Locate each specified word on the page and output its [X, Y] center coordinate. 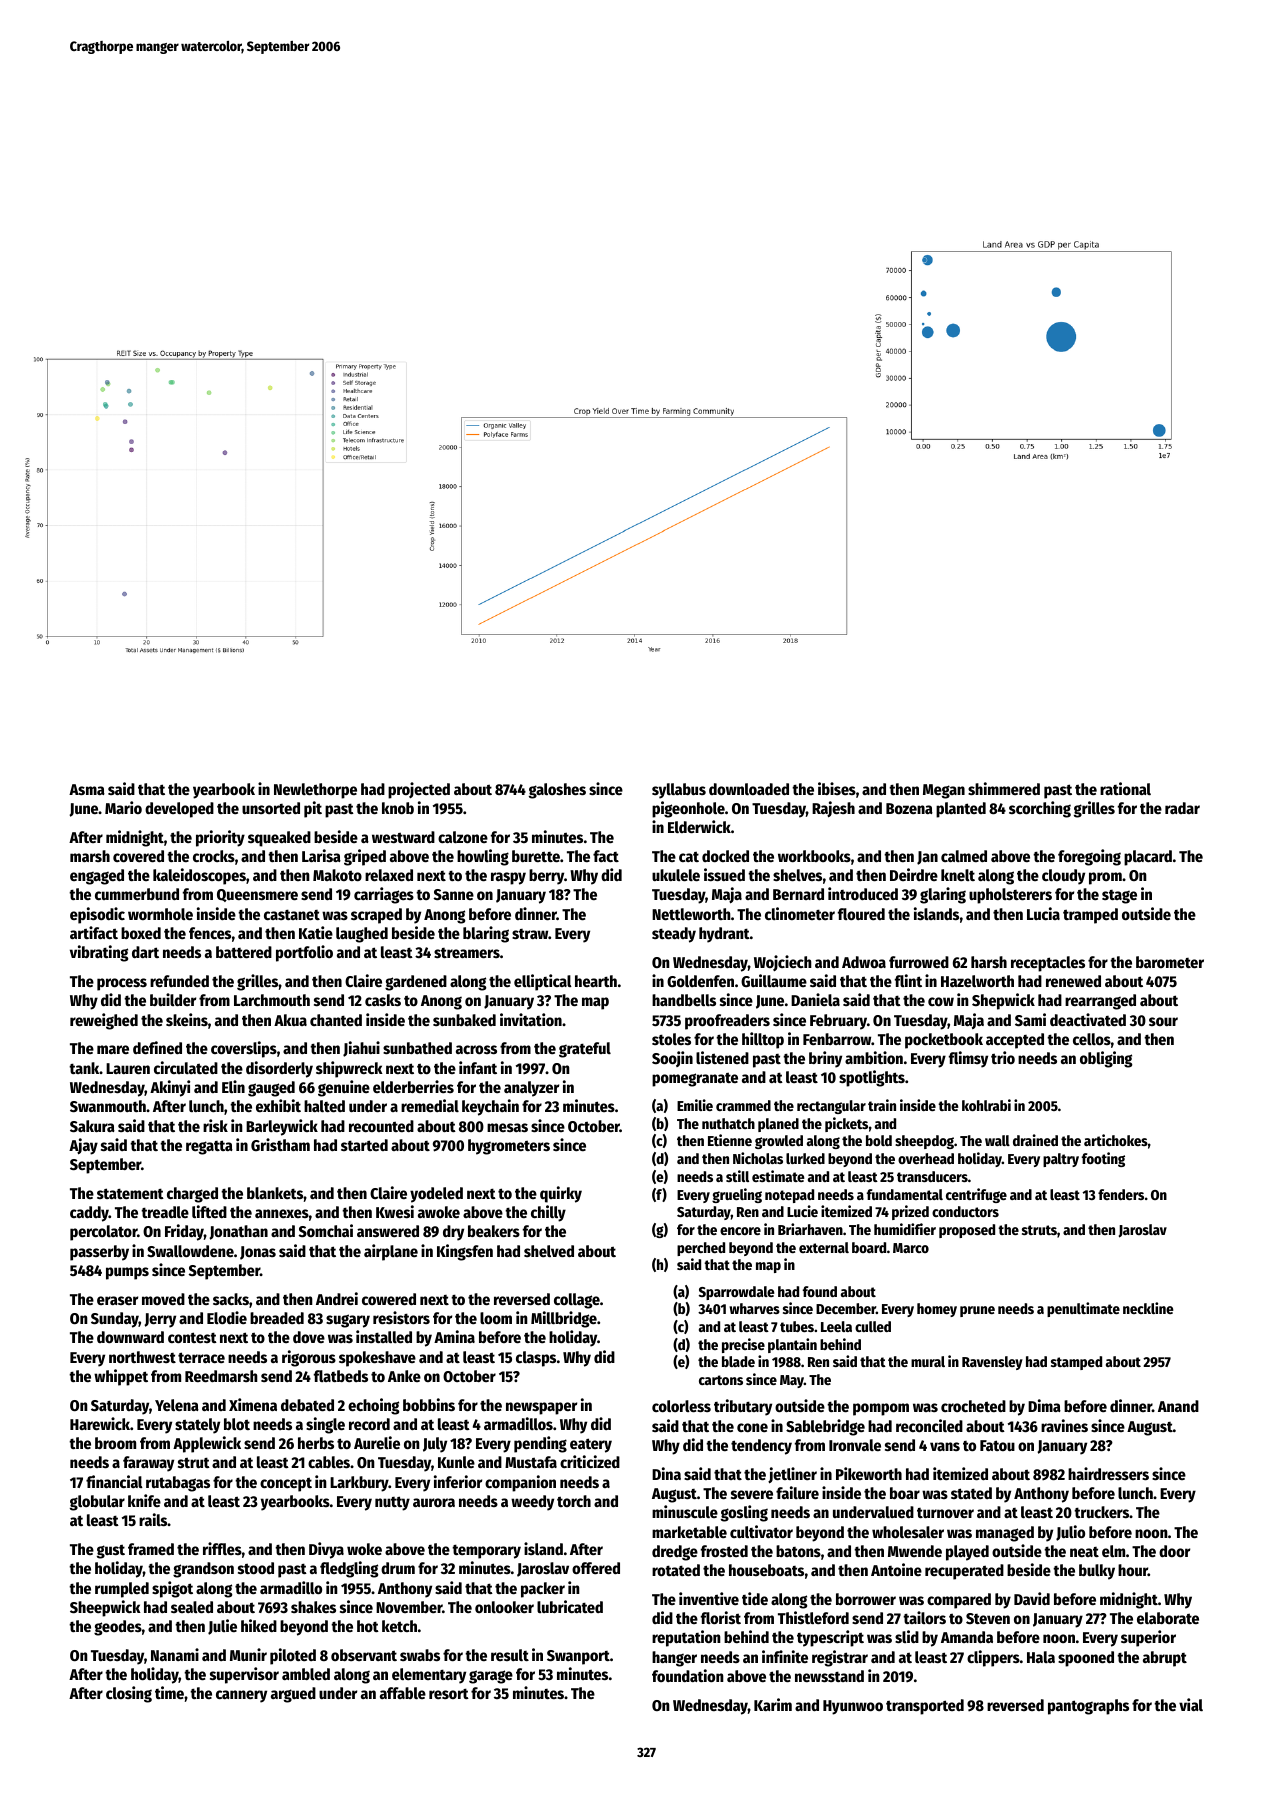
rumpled [122, 1590]
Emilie [695, 1105]
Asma [87, 789]
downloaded [749, 789]
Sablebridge [825, 1427]
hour [1133, 1570]
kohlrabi [986, 1105]
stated [971, 1493]
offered [596, 1568]
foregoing [1089, 857]
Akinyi [170, 1088]
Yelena [177, 1405]
